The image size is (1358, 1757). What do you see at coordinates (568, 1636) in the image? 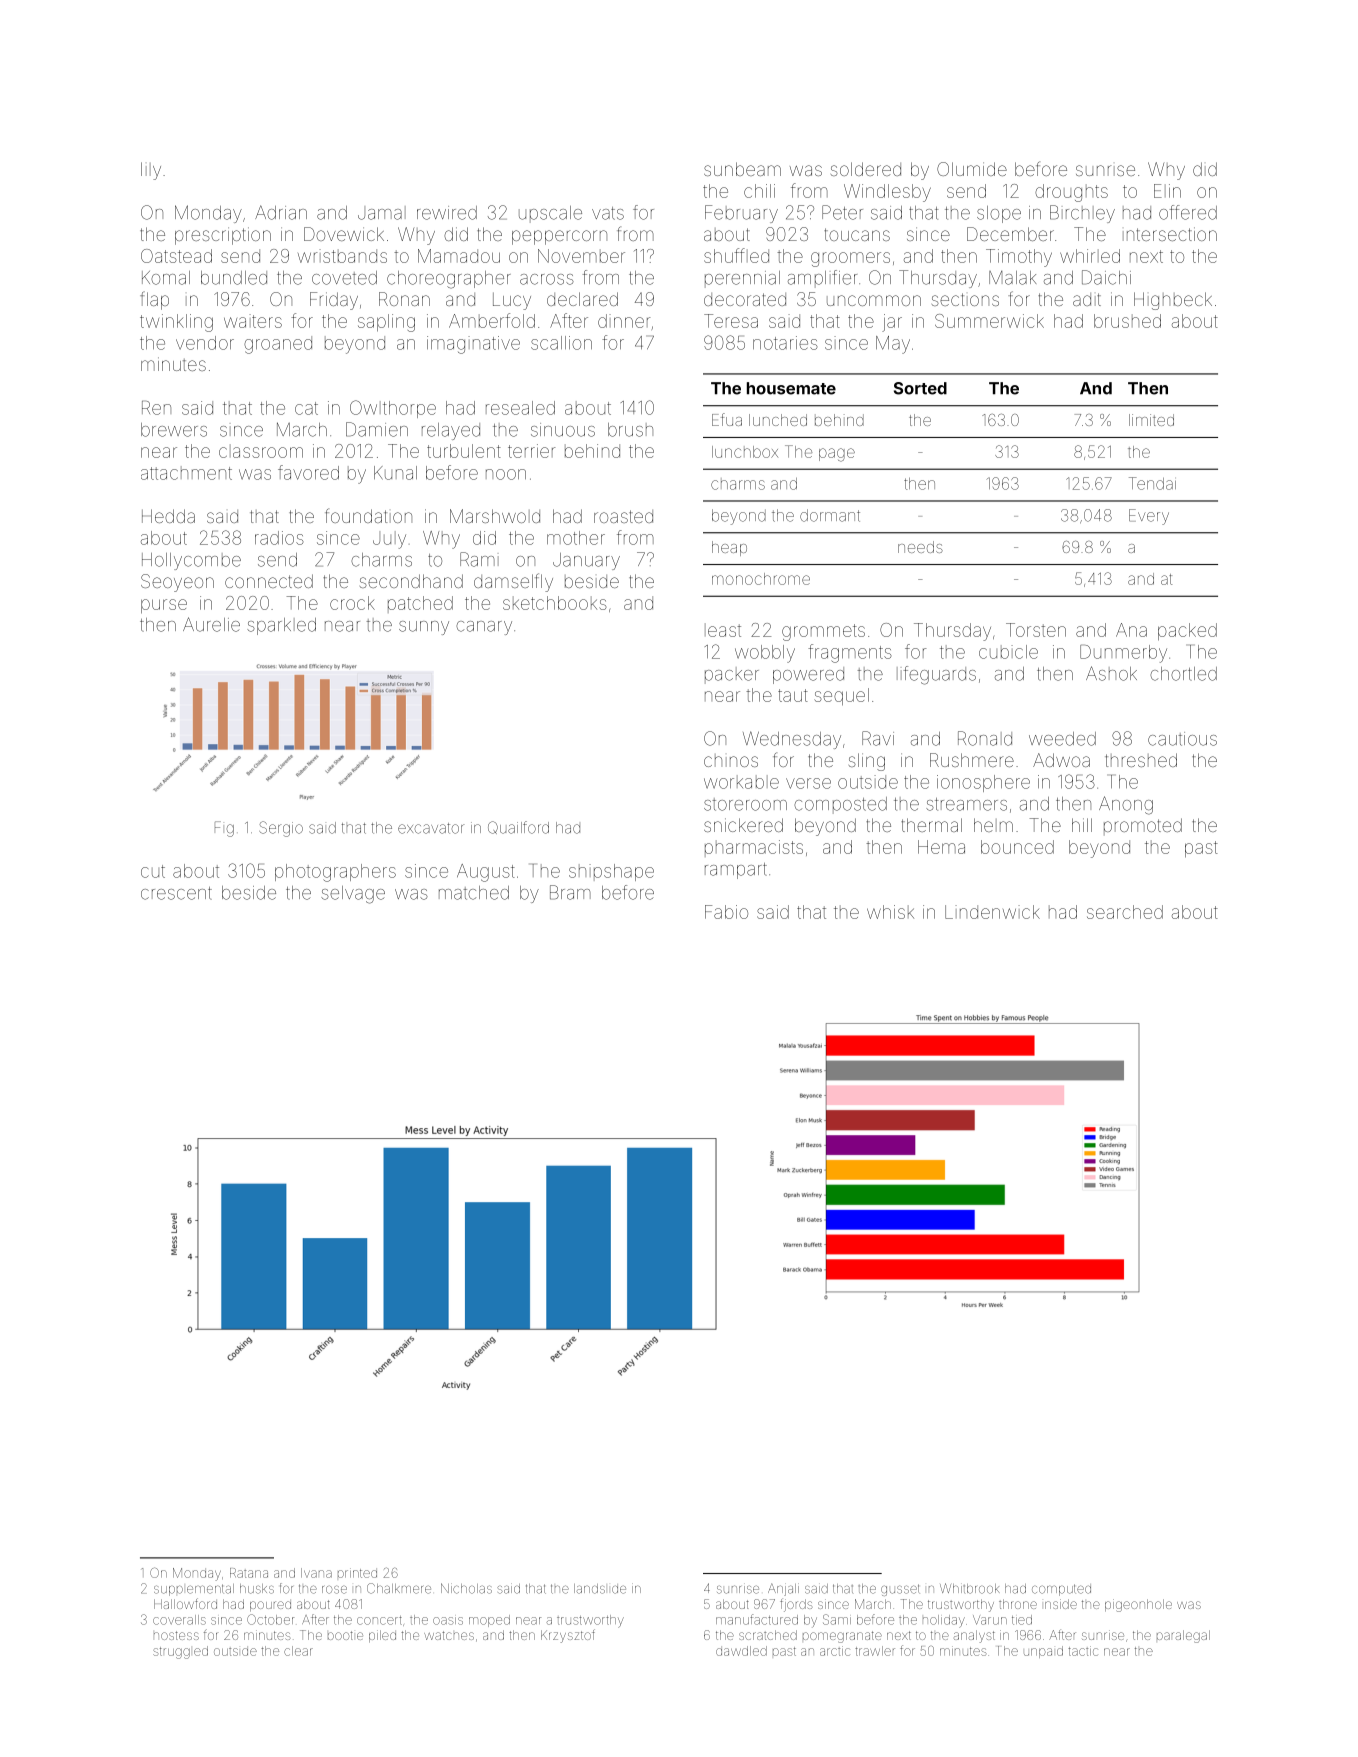
I see `Krzysztof` at bounding box center [568, 1636].
